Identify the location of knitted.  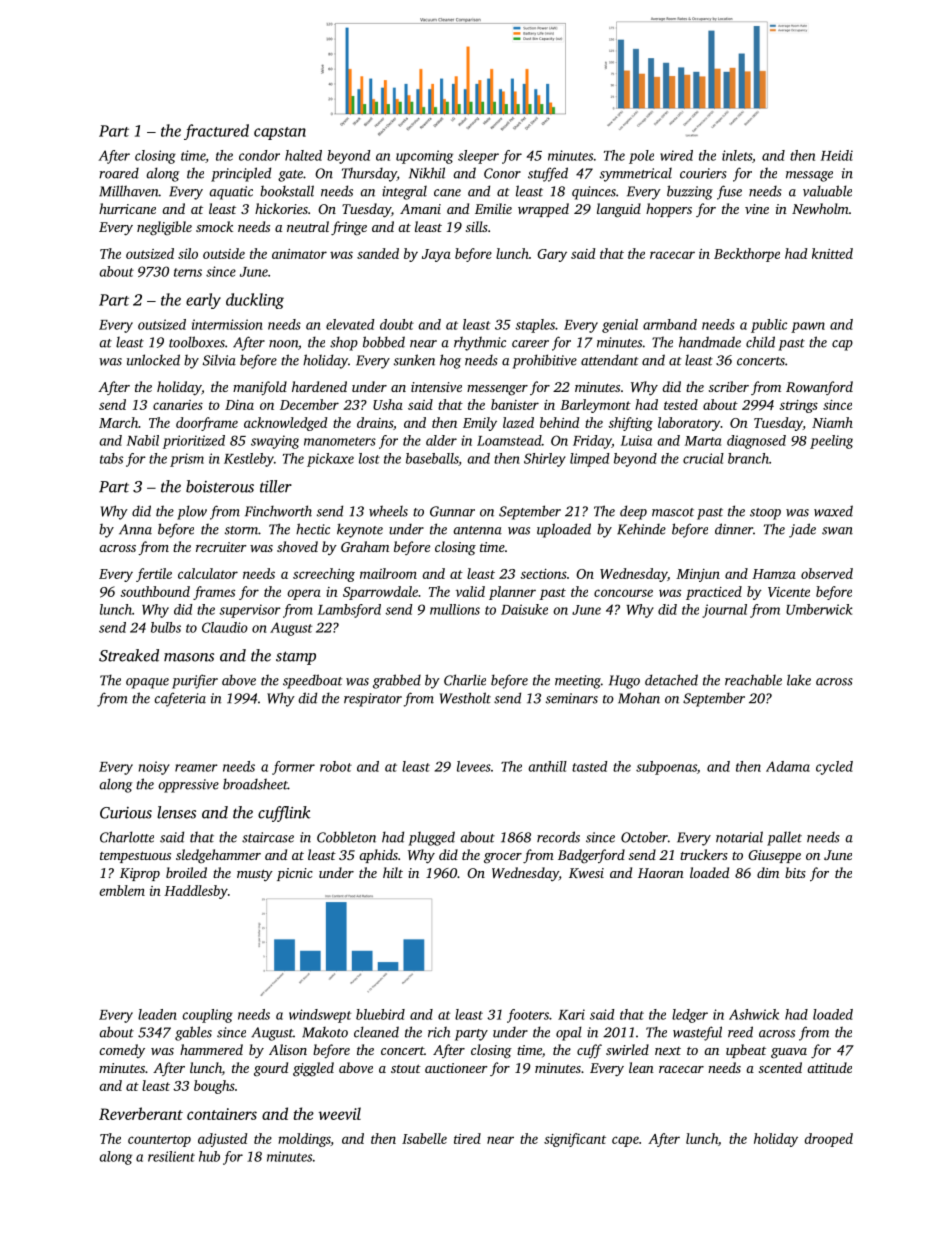
(832, 253).
